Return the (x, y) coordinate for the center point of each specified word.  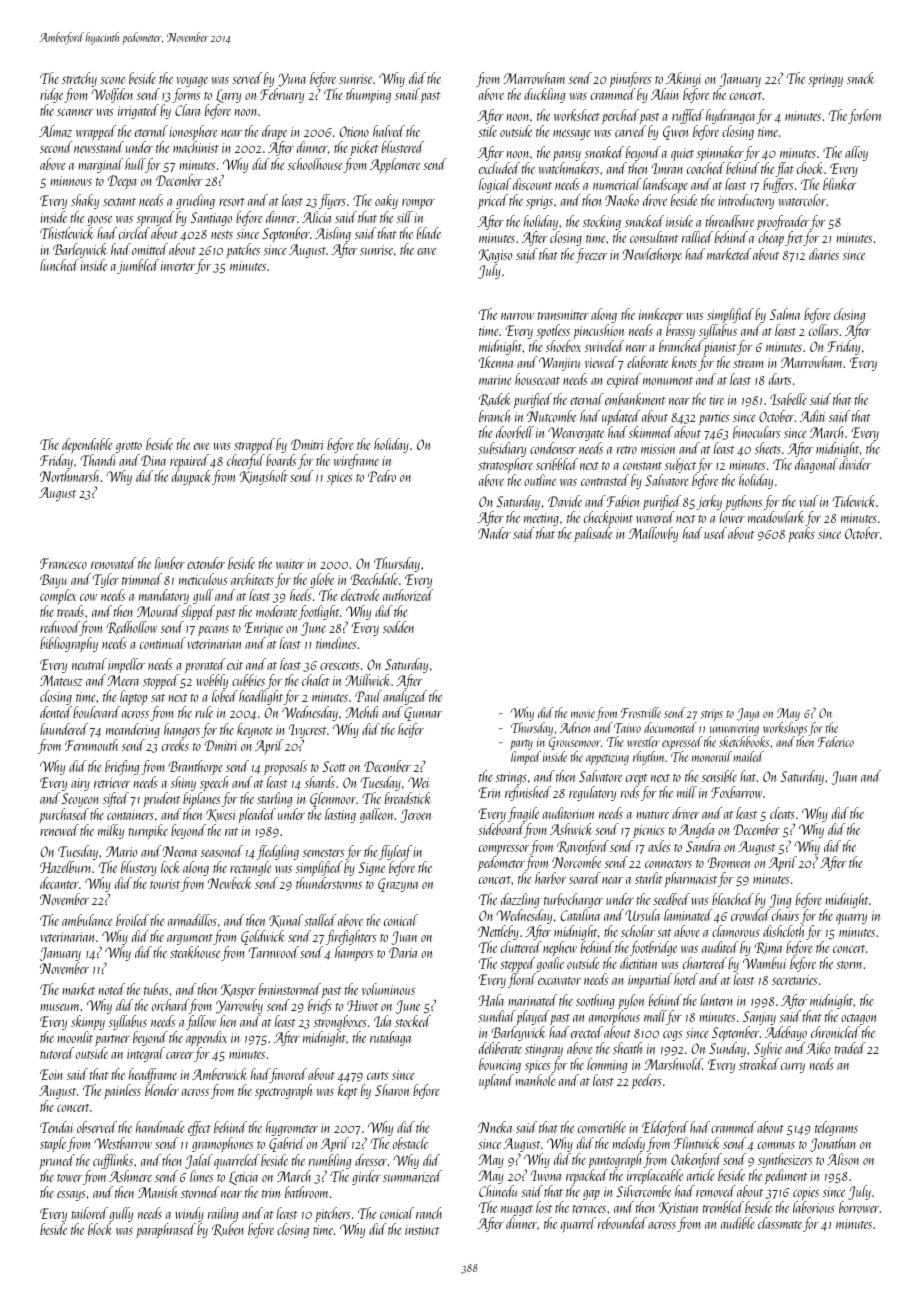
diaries (824, 254)
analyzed (405, 698)
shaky (85, 201)
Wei (418, 782)
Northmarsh (70, 476)
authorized (408, 595)
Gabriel (287, 1144)
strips (712, 715)
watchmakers (569, 168)
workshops (785, 729)
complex (58, 597)
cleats (782, 813)
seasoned (222, 851)
